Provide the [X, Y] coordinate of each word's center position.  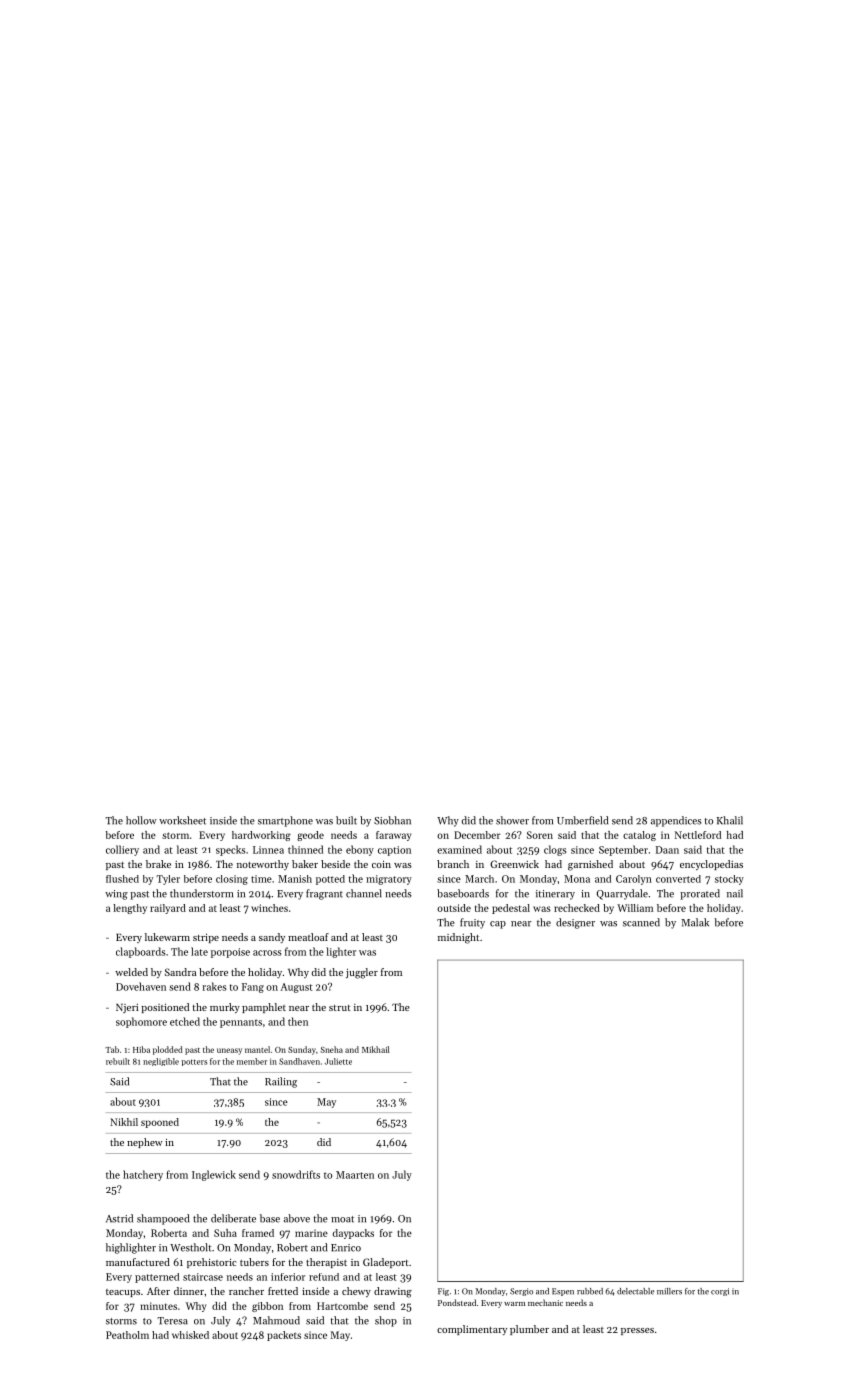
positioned [165, 1008]
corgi [720, 1292]
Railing [281, 1082]
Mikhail [376, 1049]
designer [575, 923]
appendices [676, 821]
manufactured [138, 1262]
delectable [635, 1291]
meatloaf [308, 937]
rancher [246, 1291]
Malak [695, 922]
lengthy [130, 909]
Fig [443, 1292]
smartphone [285, 821]
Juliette [338, 1061]
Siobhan [392, 820]
